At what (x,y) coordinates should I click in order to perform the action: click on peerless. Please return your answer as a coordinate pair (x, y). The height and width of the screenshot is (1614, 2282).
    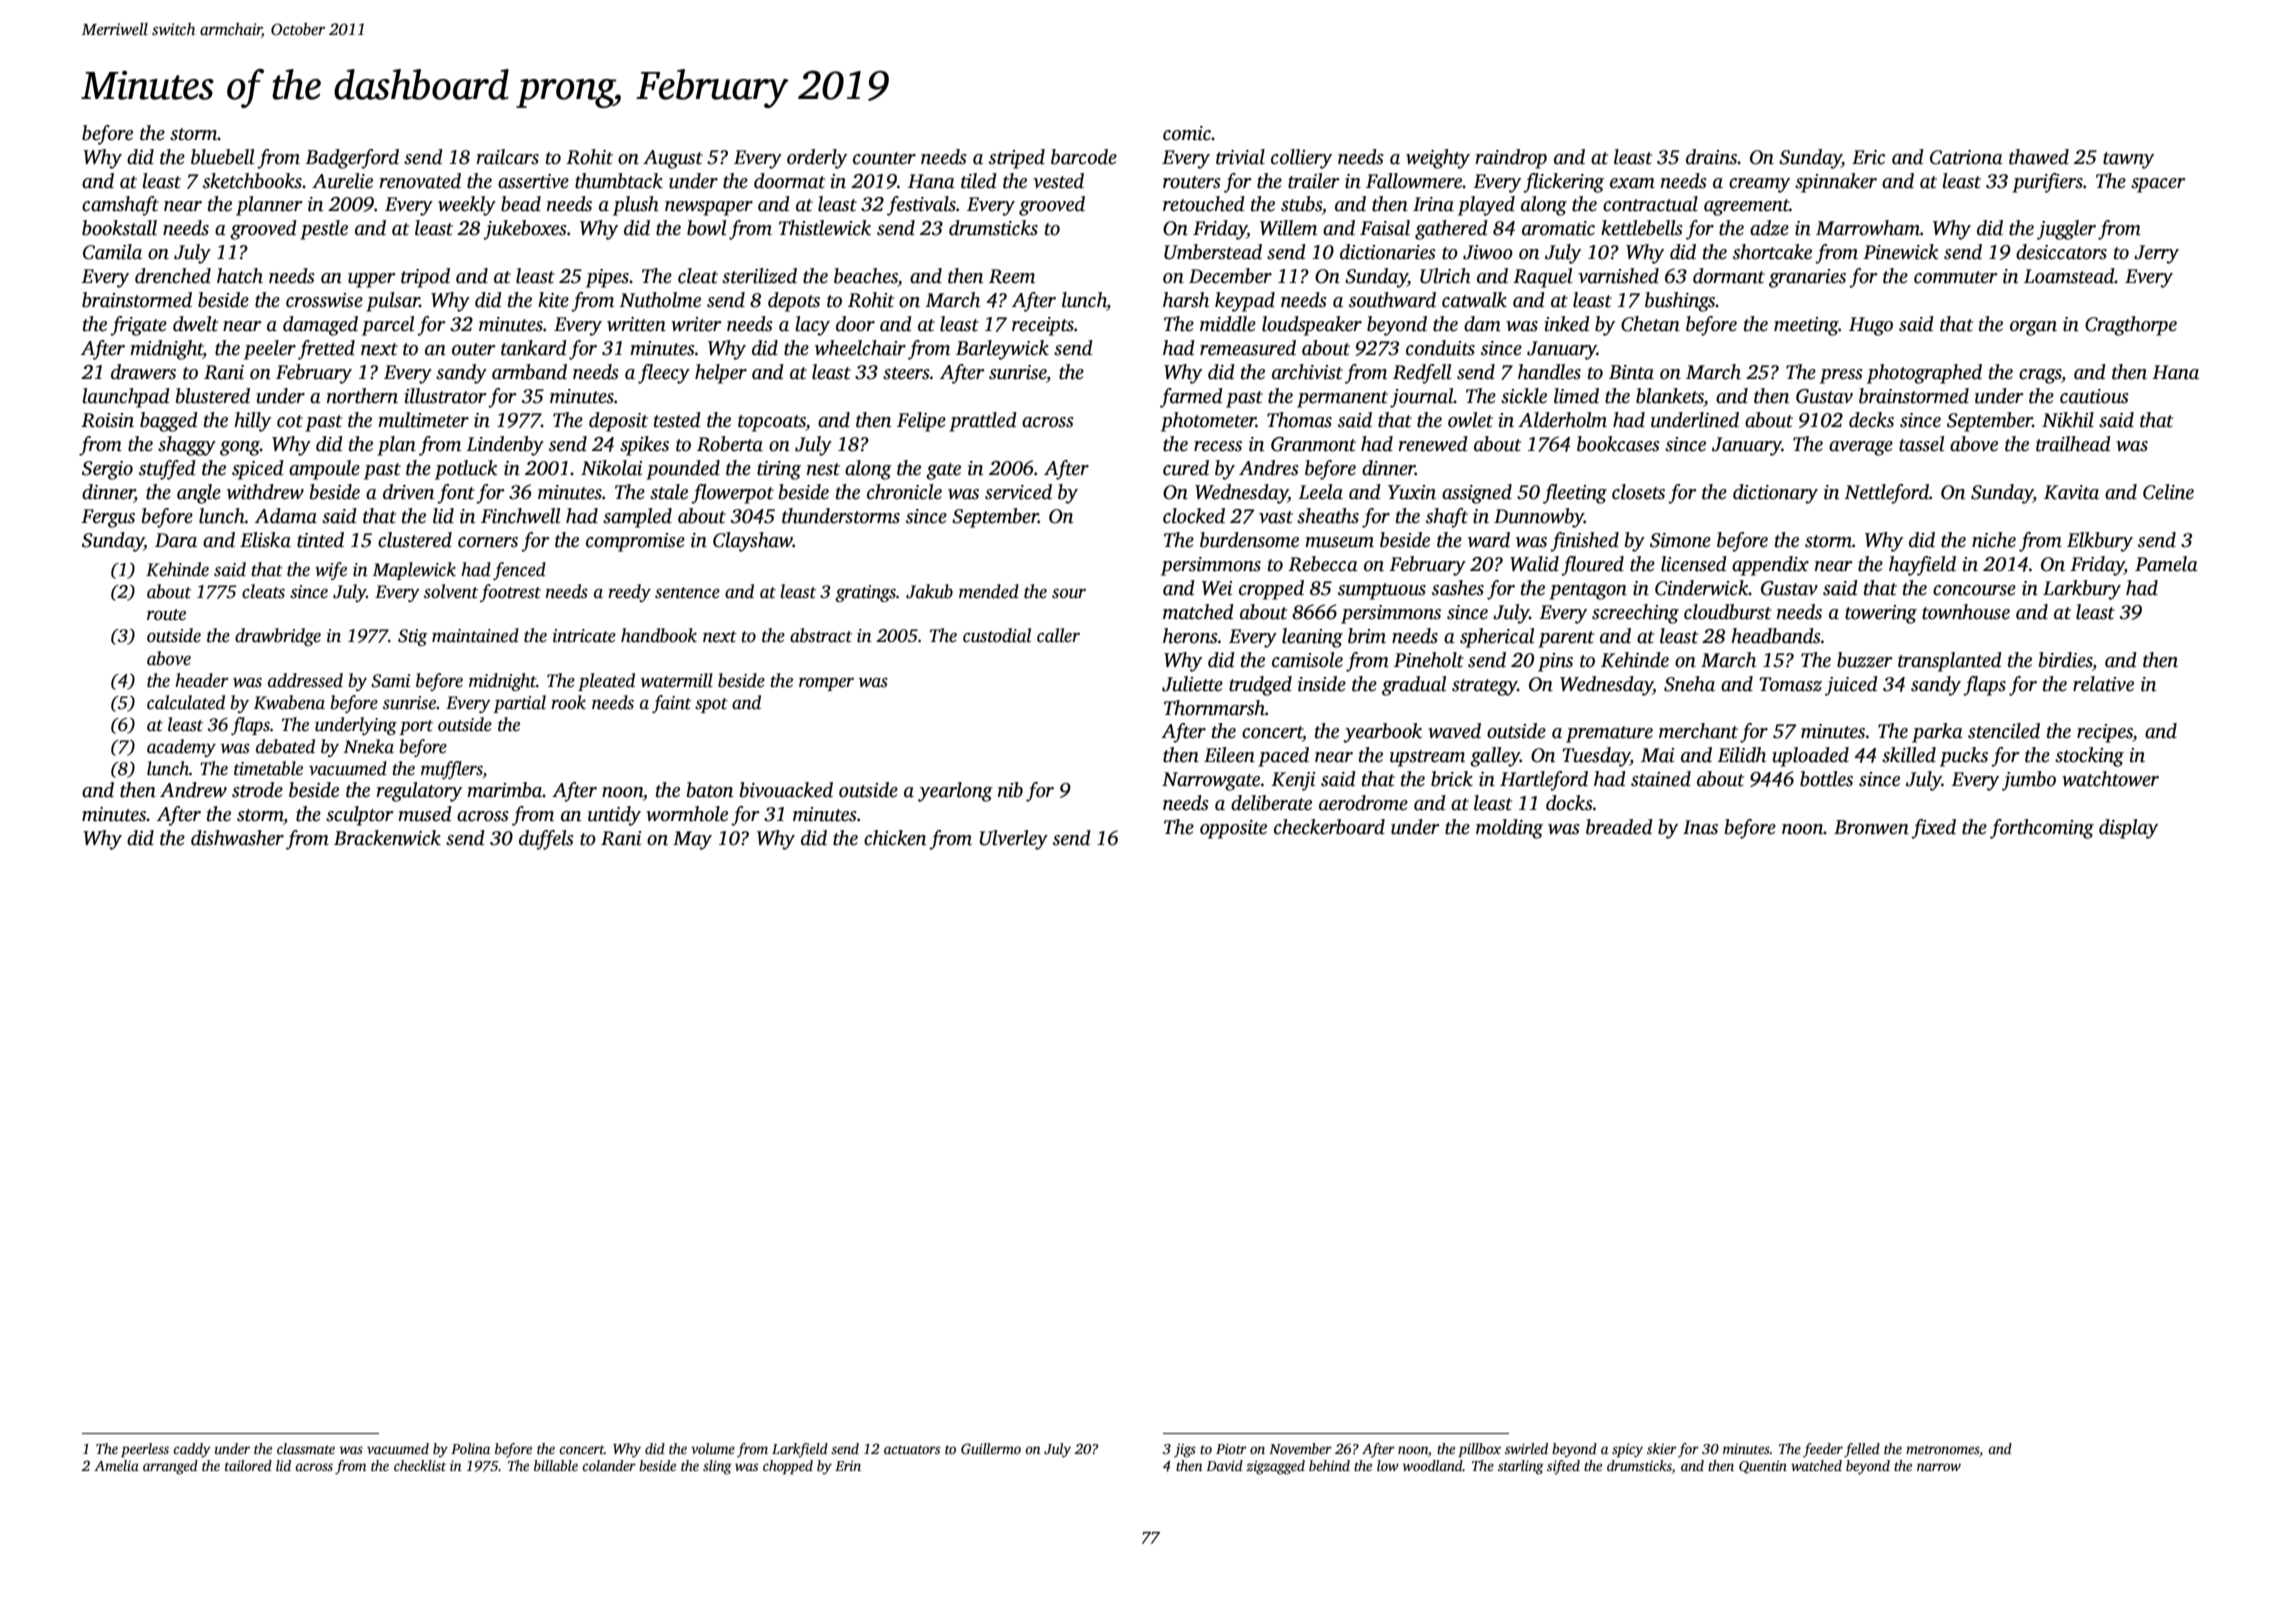
    Looking at the image, I should click on (145, 1450).
